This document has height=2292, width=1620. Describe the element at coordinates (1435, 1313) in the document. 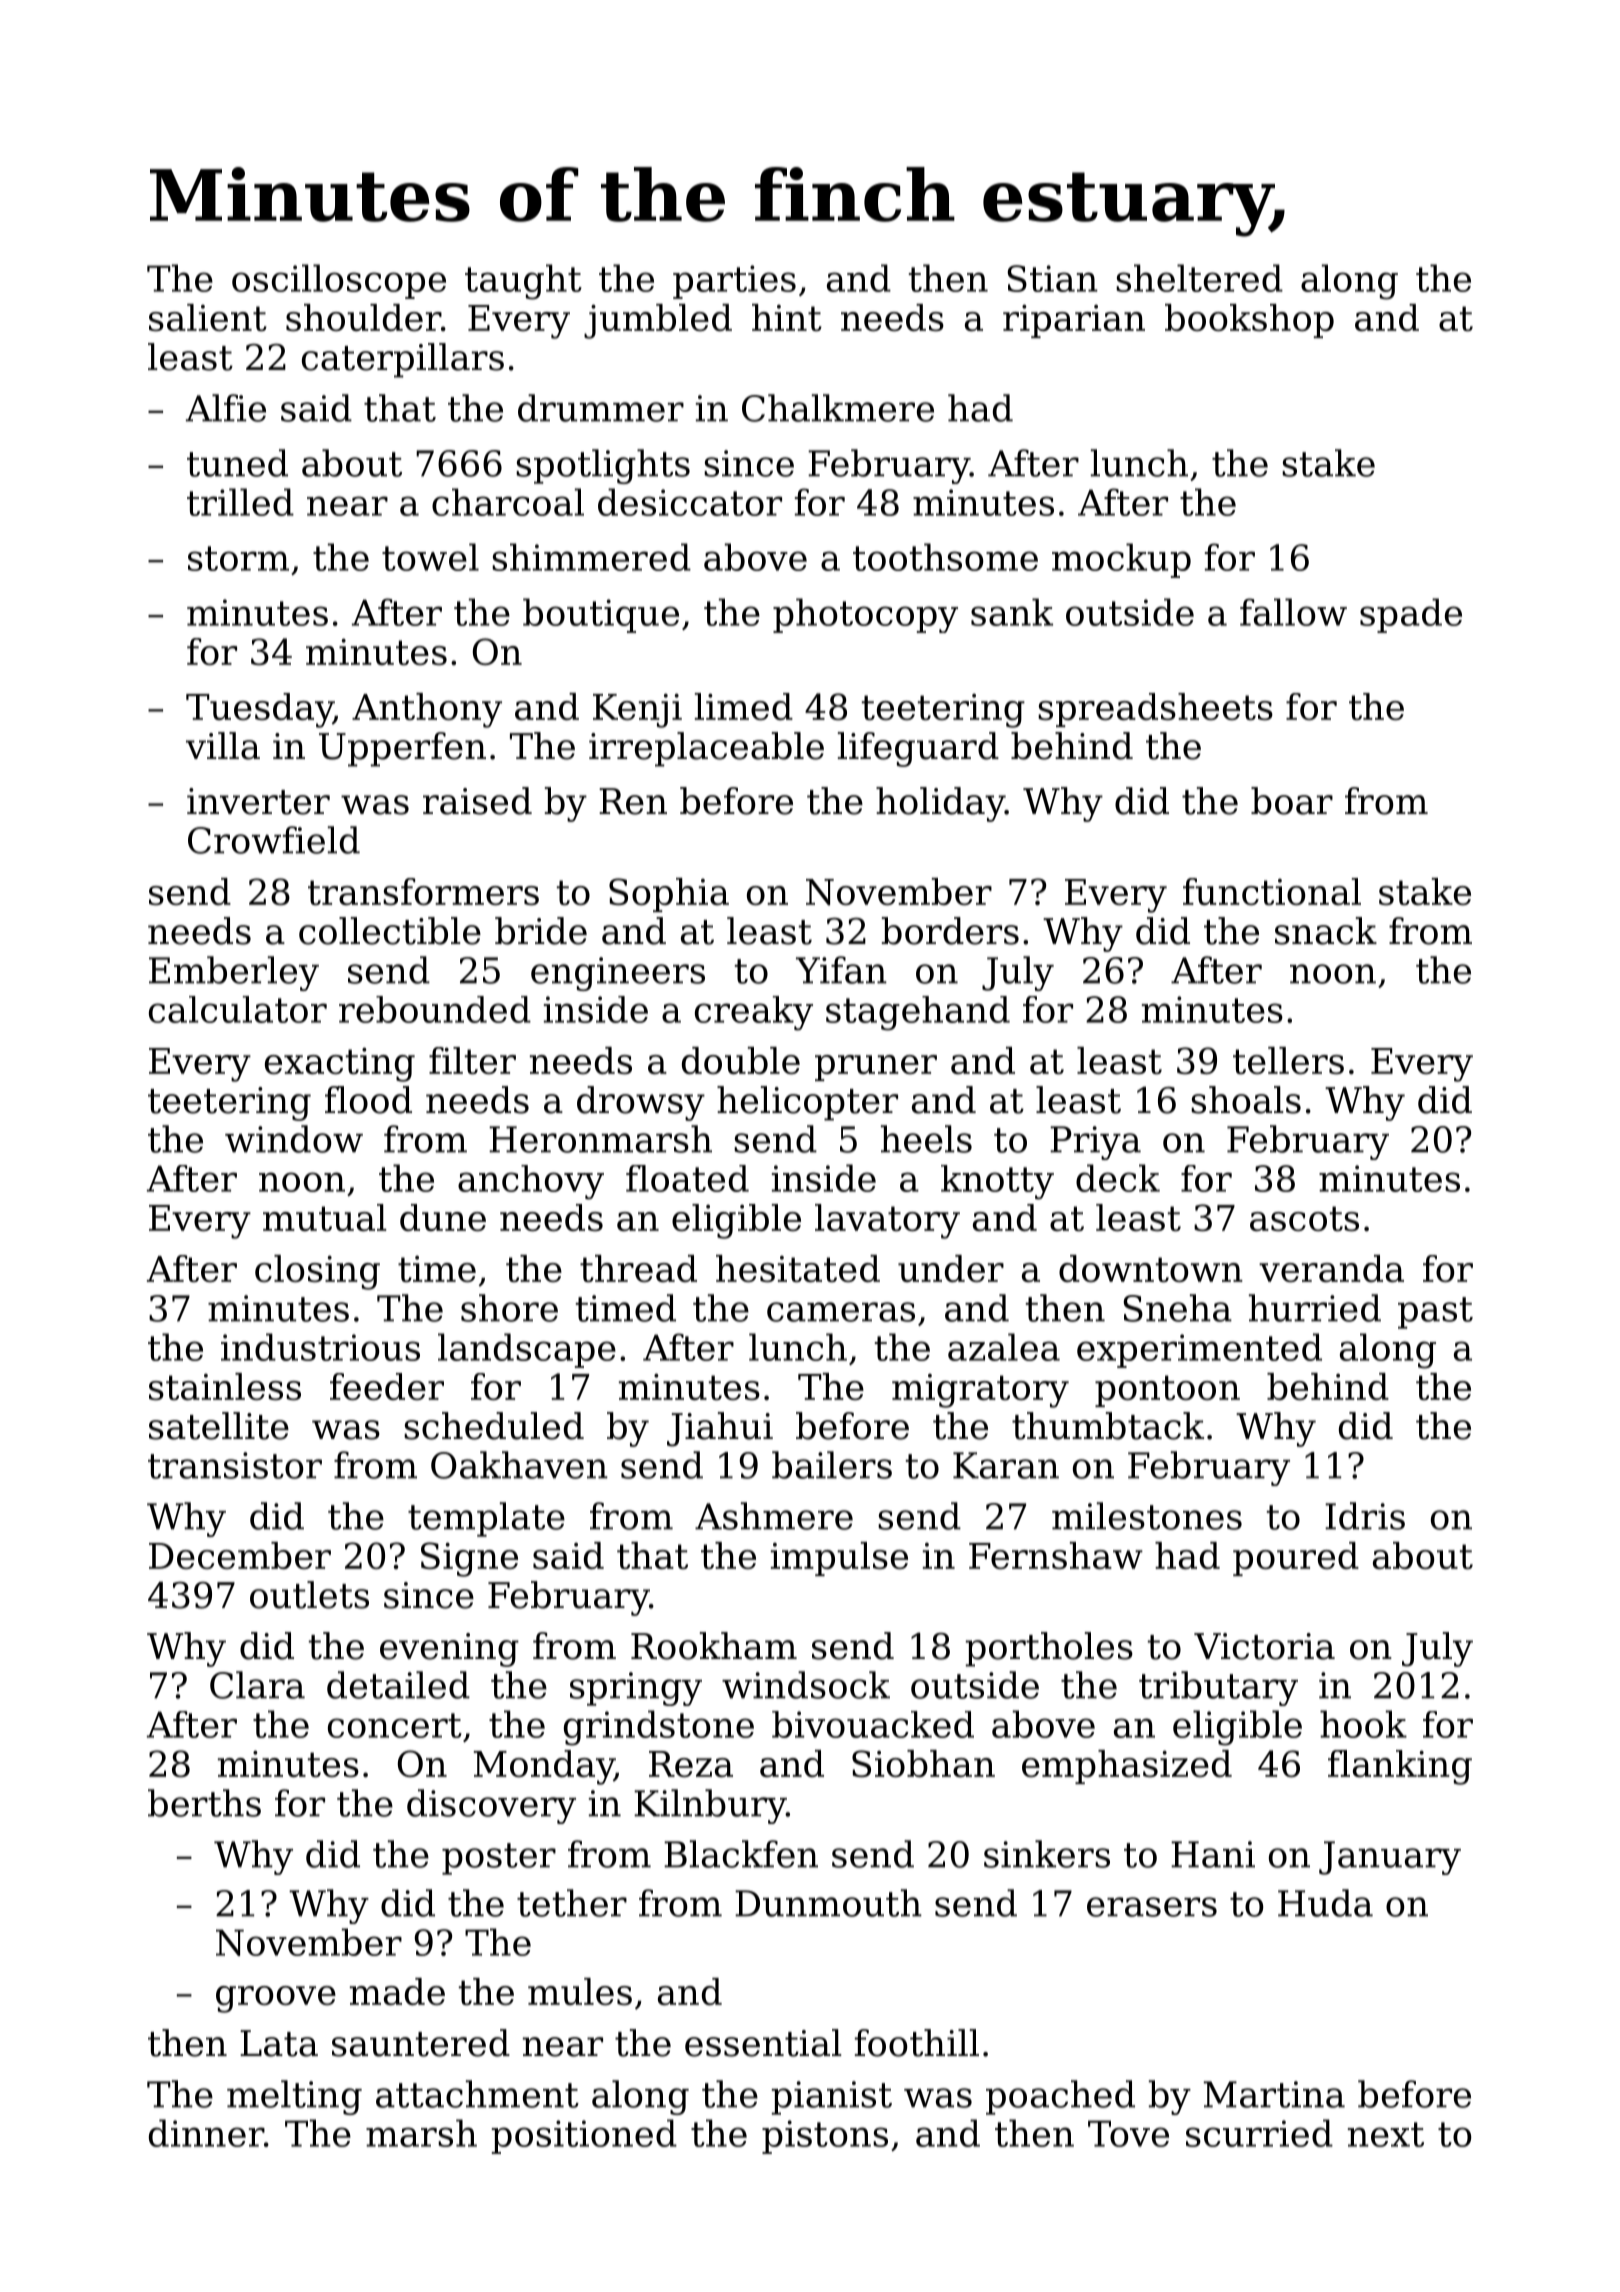

I see `past` at that location.
